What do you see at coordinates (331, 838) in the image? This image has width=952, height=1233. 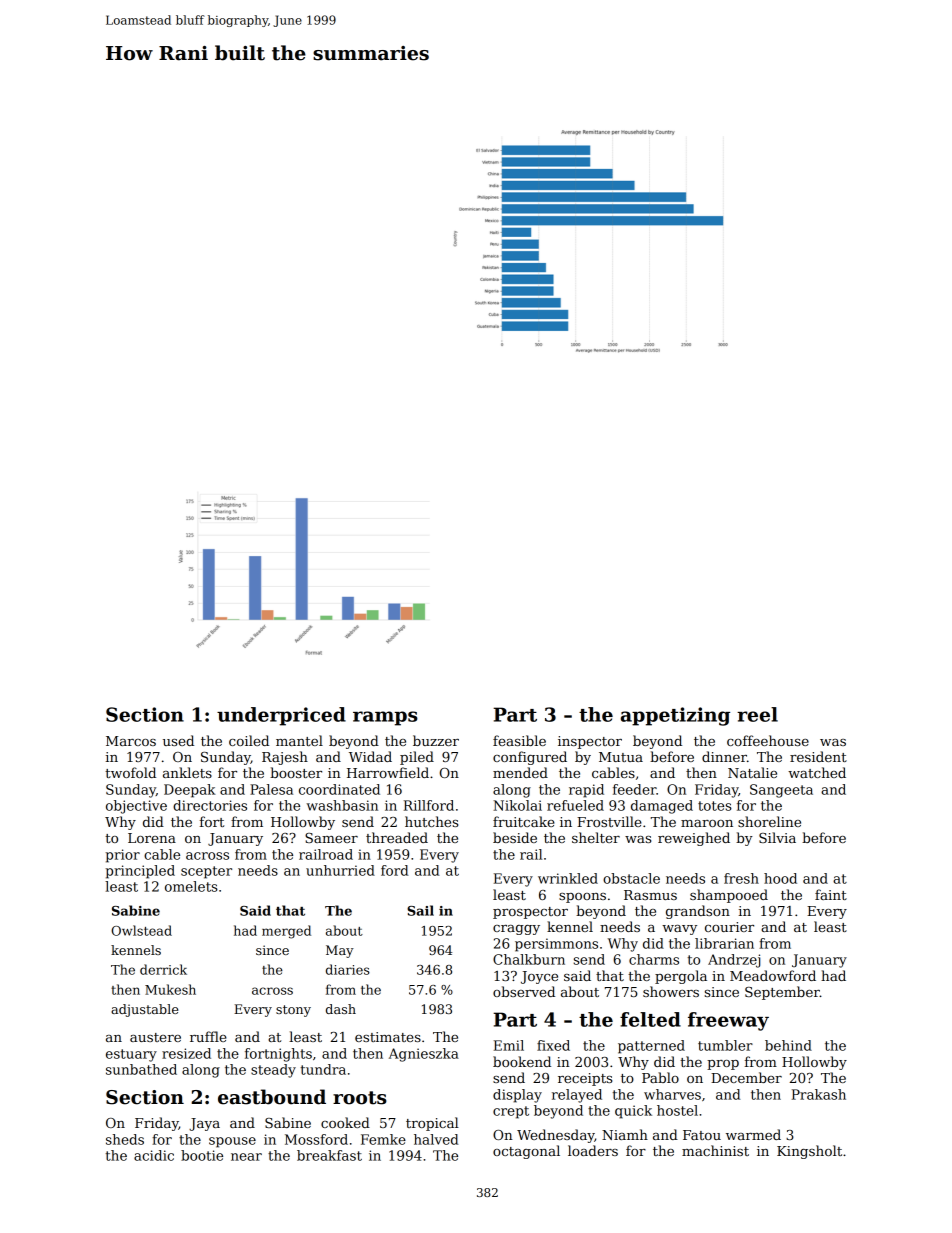 I see `Sameer` at bounding box center [331, 838].
